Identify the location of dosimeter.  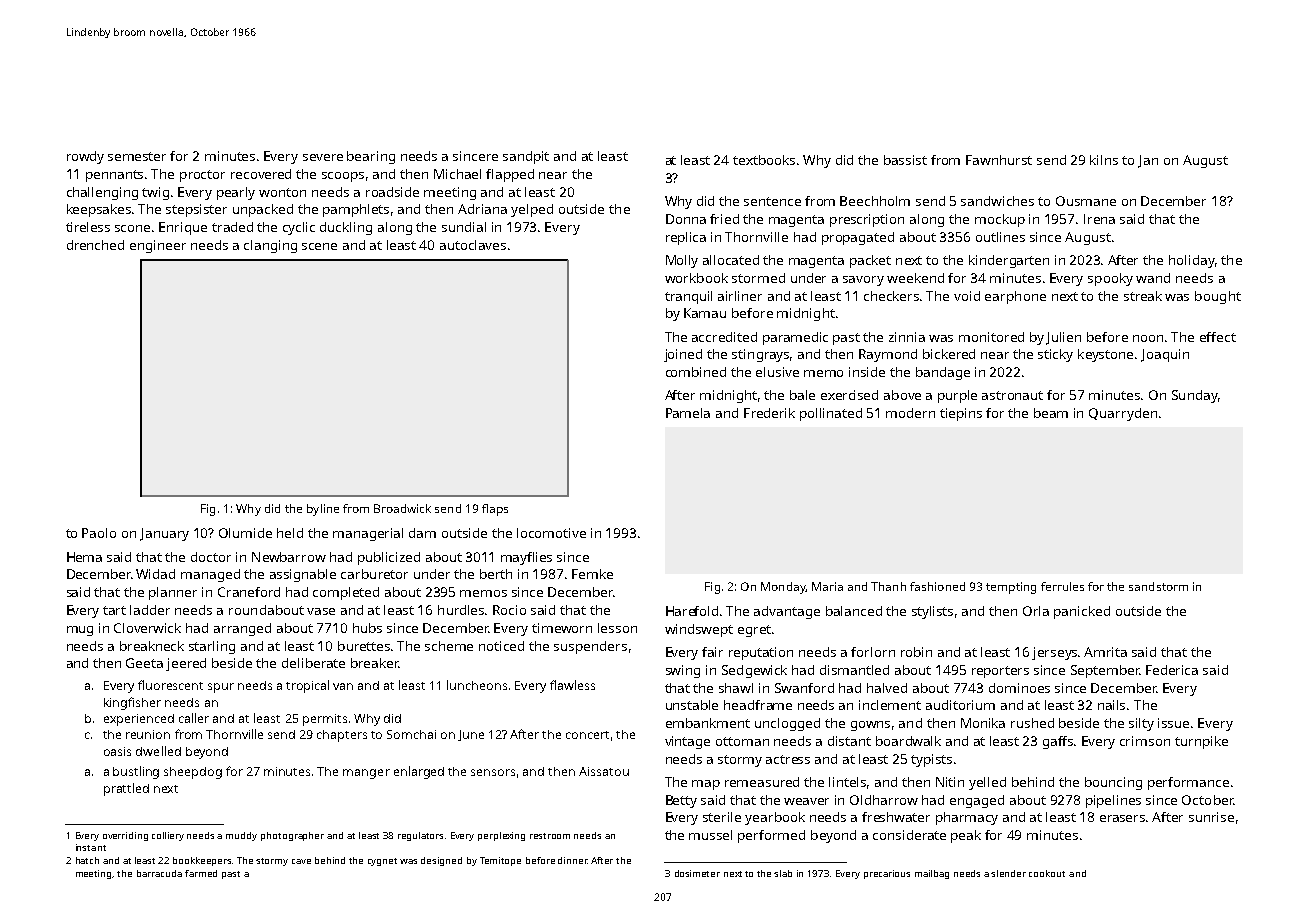
(697, 873).
